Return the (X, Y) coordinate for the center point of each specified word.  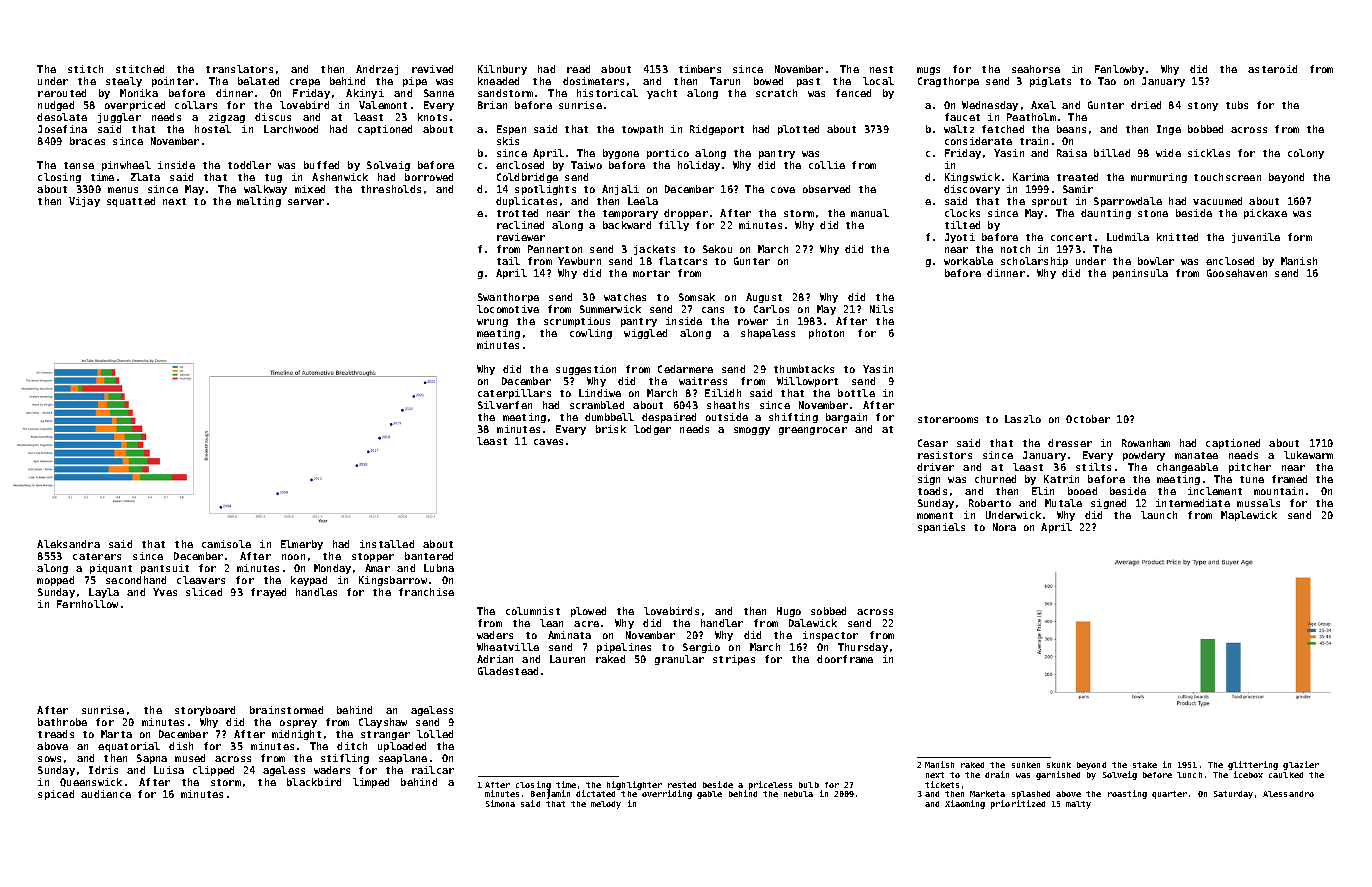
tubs (1237, 105)
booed (1082, 491)
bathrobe (62, 722)
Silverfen (505, 405)
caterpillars (514, 394)
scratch (776, 93)
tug (273, 178)
